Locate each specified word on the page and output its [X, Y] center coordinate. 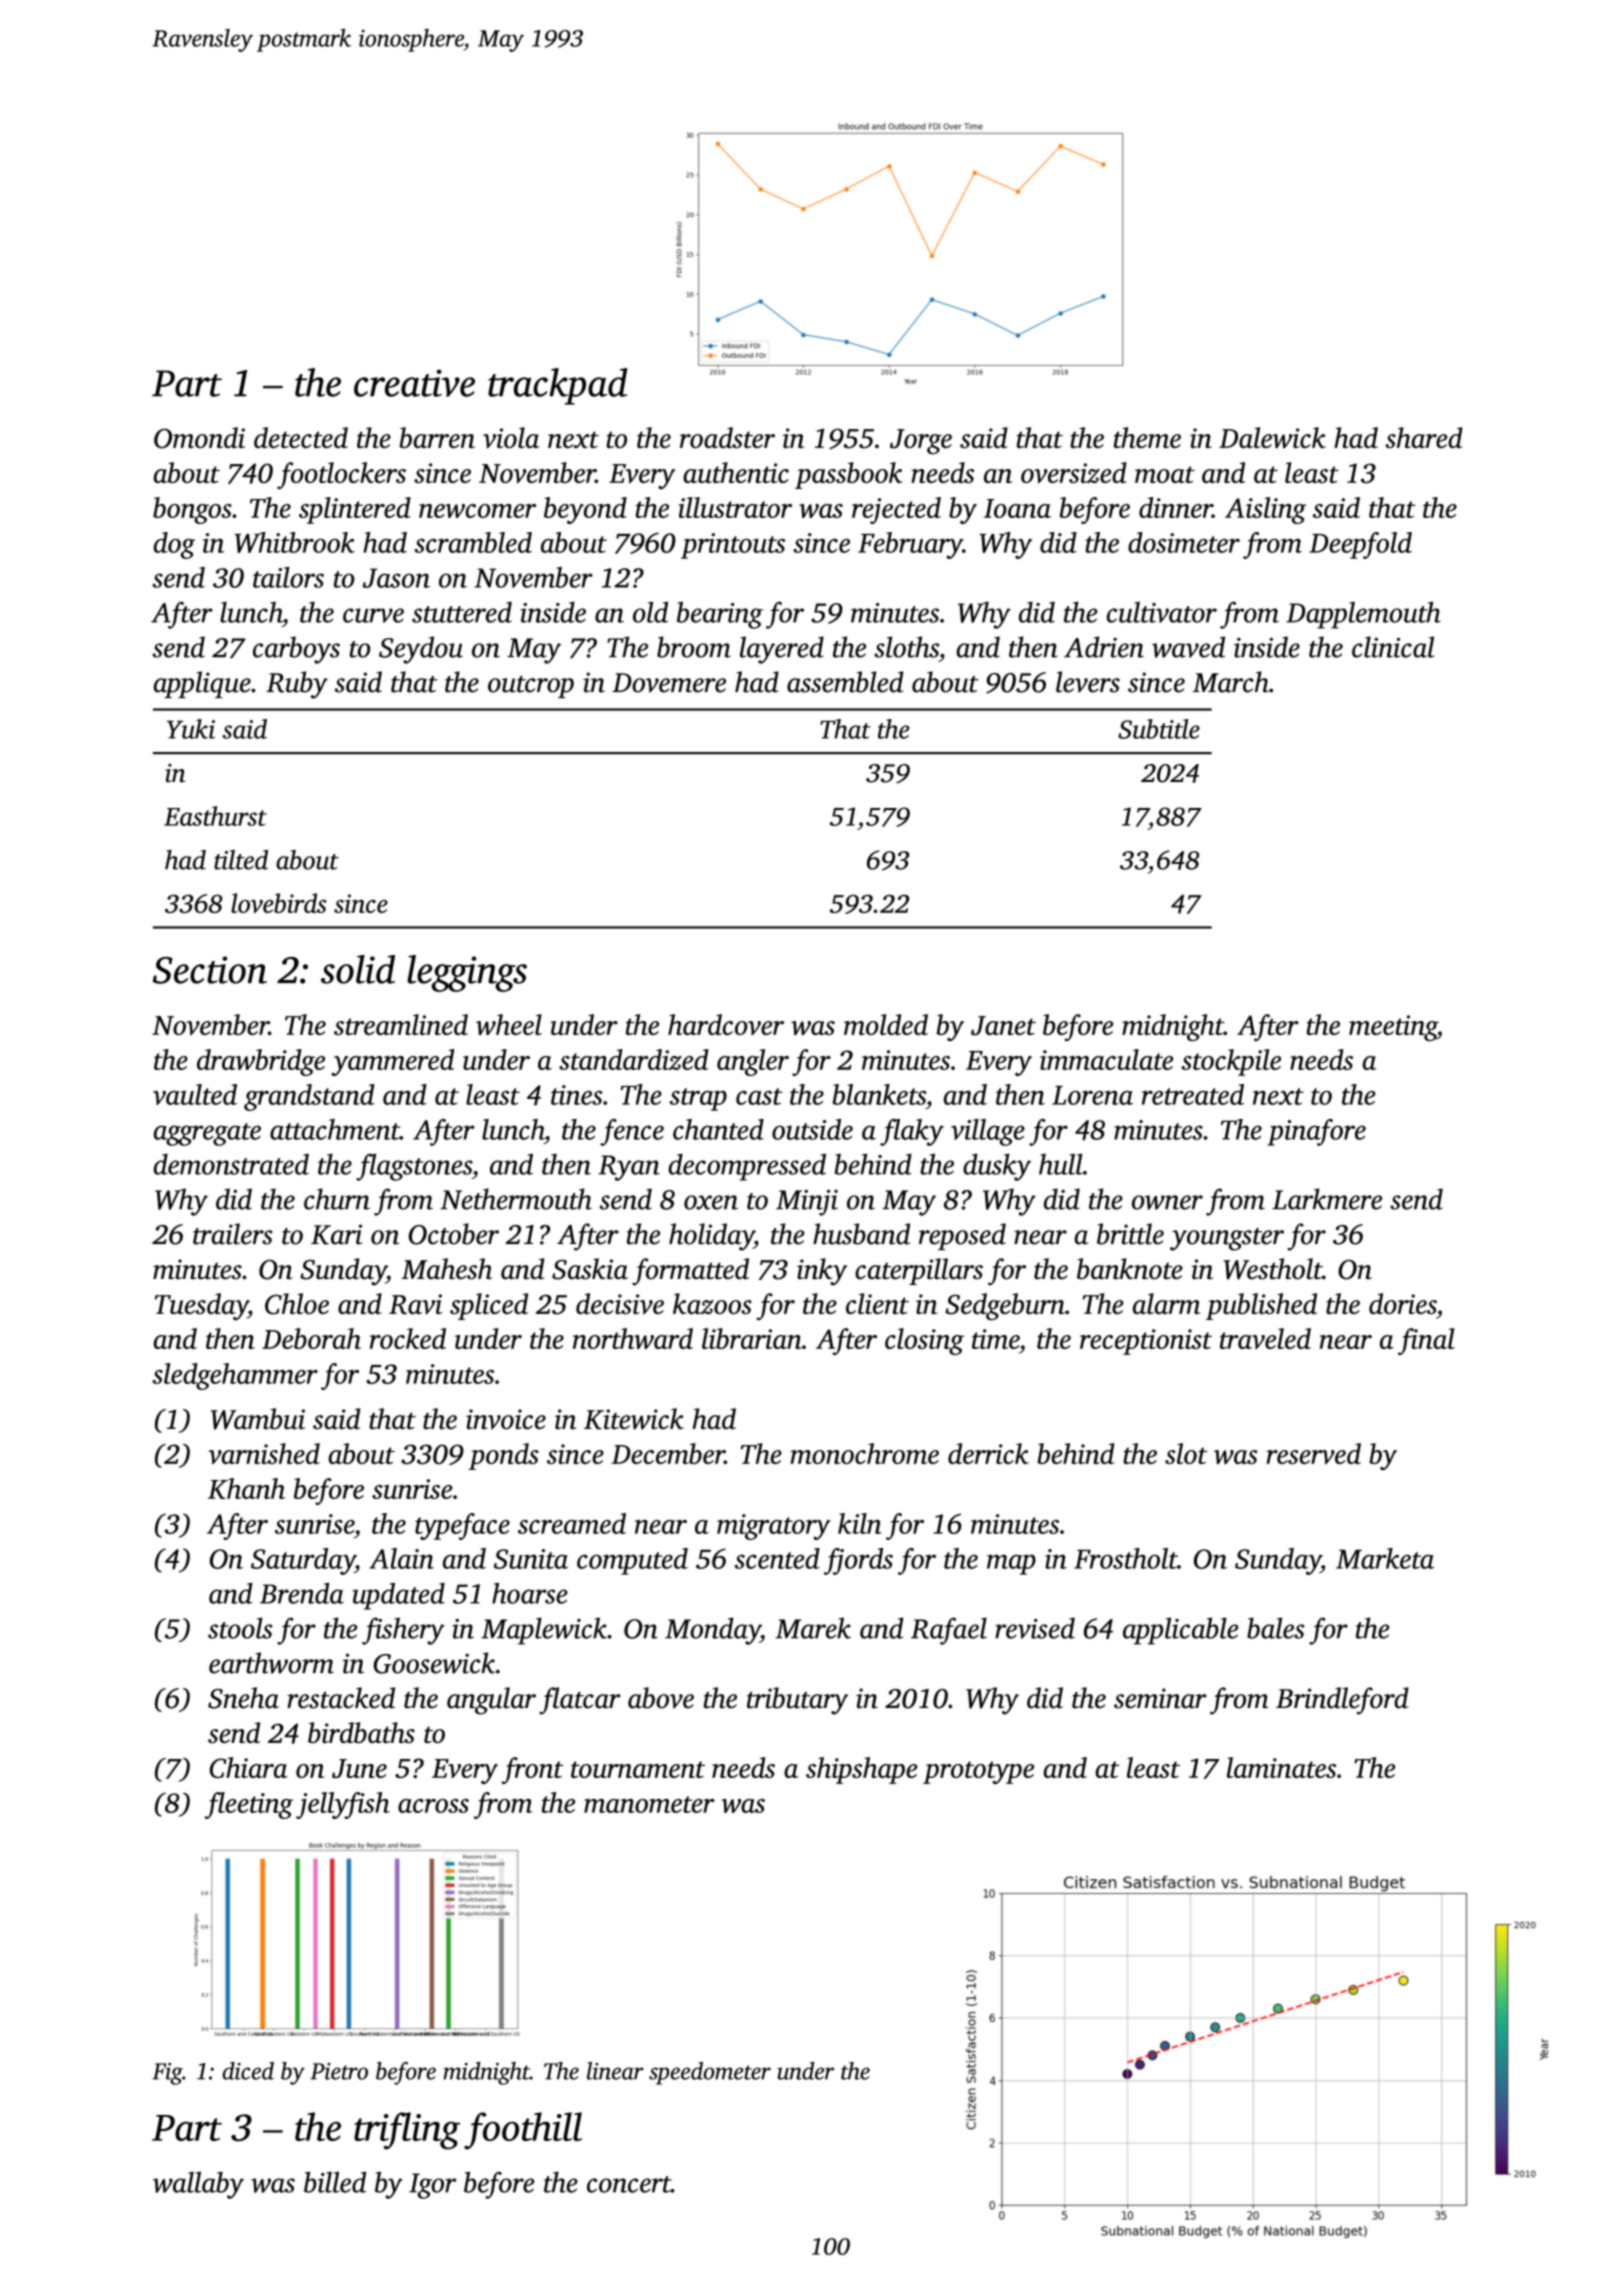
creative [414, 383]
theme [1147, 437]
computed [632, 1561]
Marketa [1385, 1558]
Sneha [243, 1698]
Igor [433, 2186]
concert [629, 2184]
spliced [489, 1306]
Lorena [1092, 1095]
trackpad [558, 386]
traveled [1265, 1338]
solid [358, 969]
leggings [467, 973]
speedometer [710, 2073]
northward [633, 1338]
